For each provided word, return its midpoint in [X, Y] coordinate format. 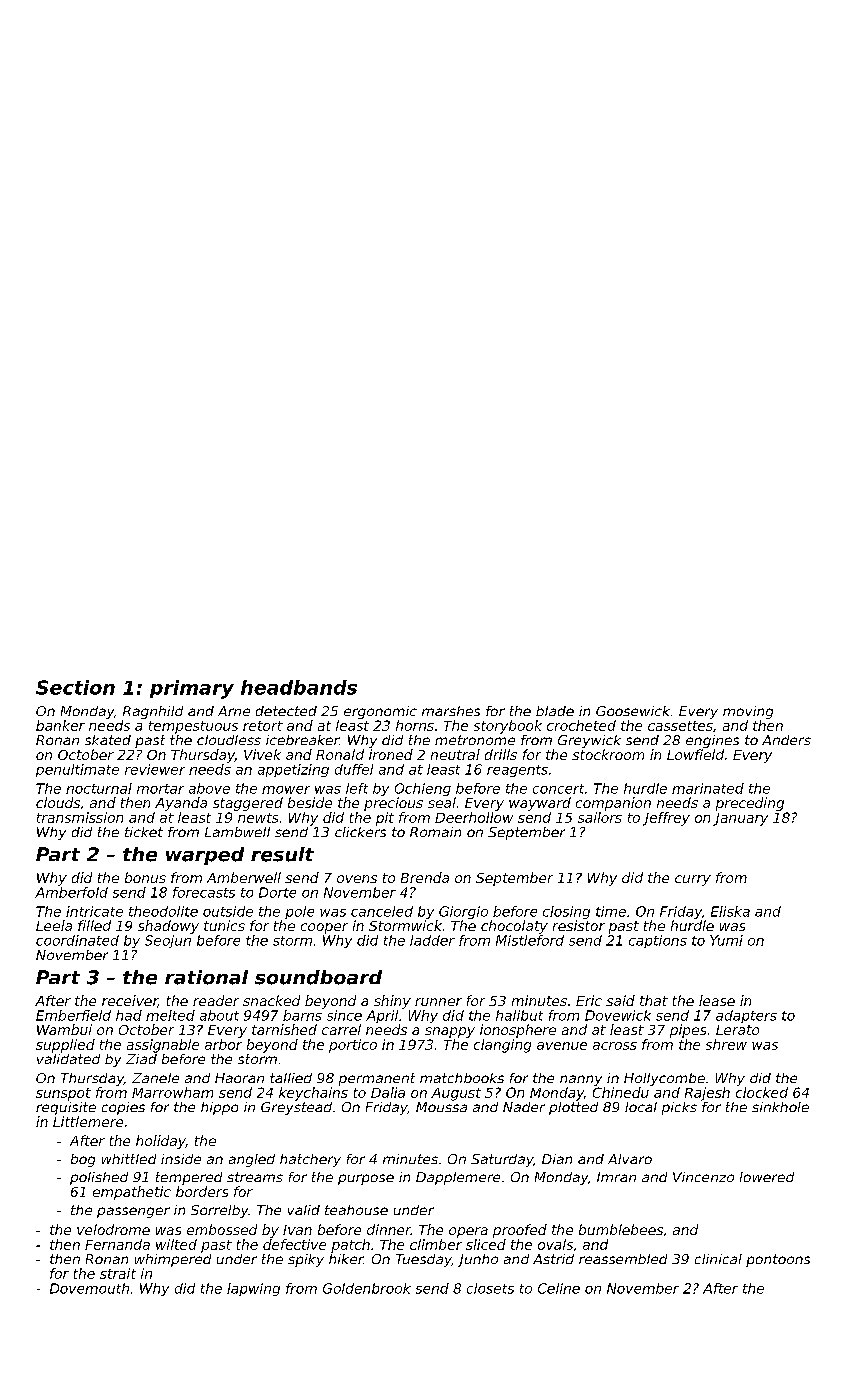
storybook [508, 727]
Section [75, 687]
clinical [718, 1259]
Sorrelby [220, 1211]
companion [613, 804]
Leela [54, 925]
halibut [519, 1015]
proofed [520, 1231]
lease [717, 1000]
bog [83, 1160]
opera [468, 1232]
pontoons [778, 1260]
